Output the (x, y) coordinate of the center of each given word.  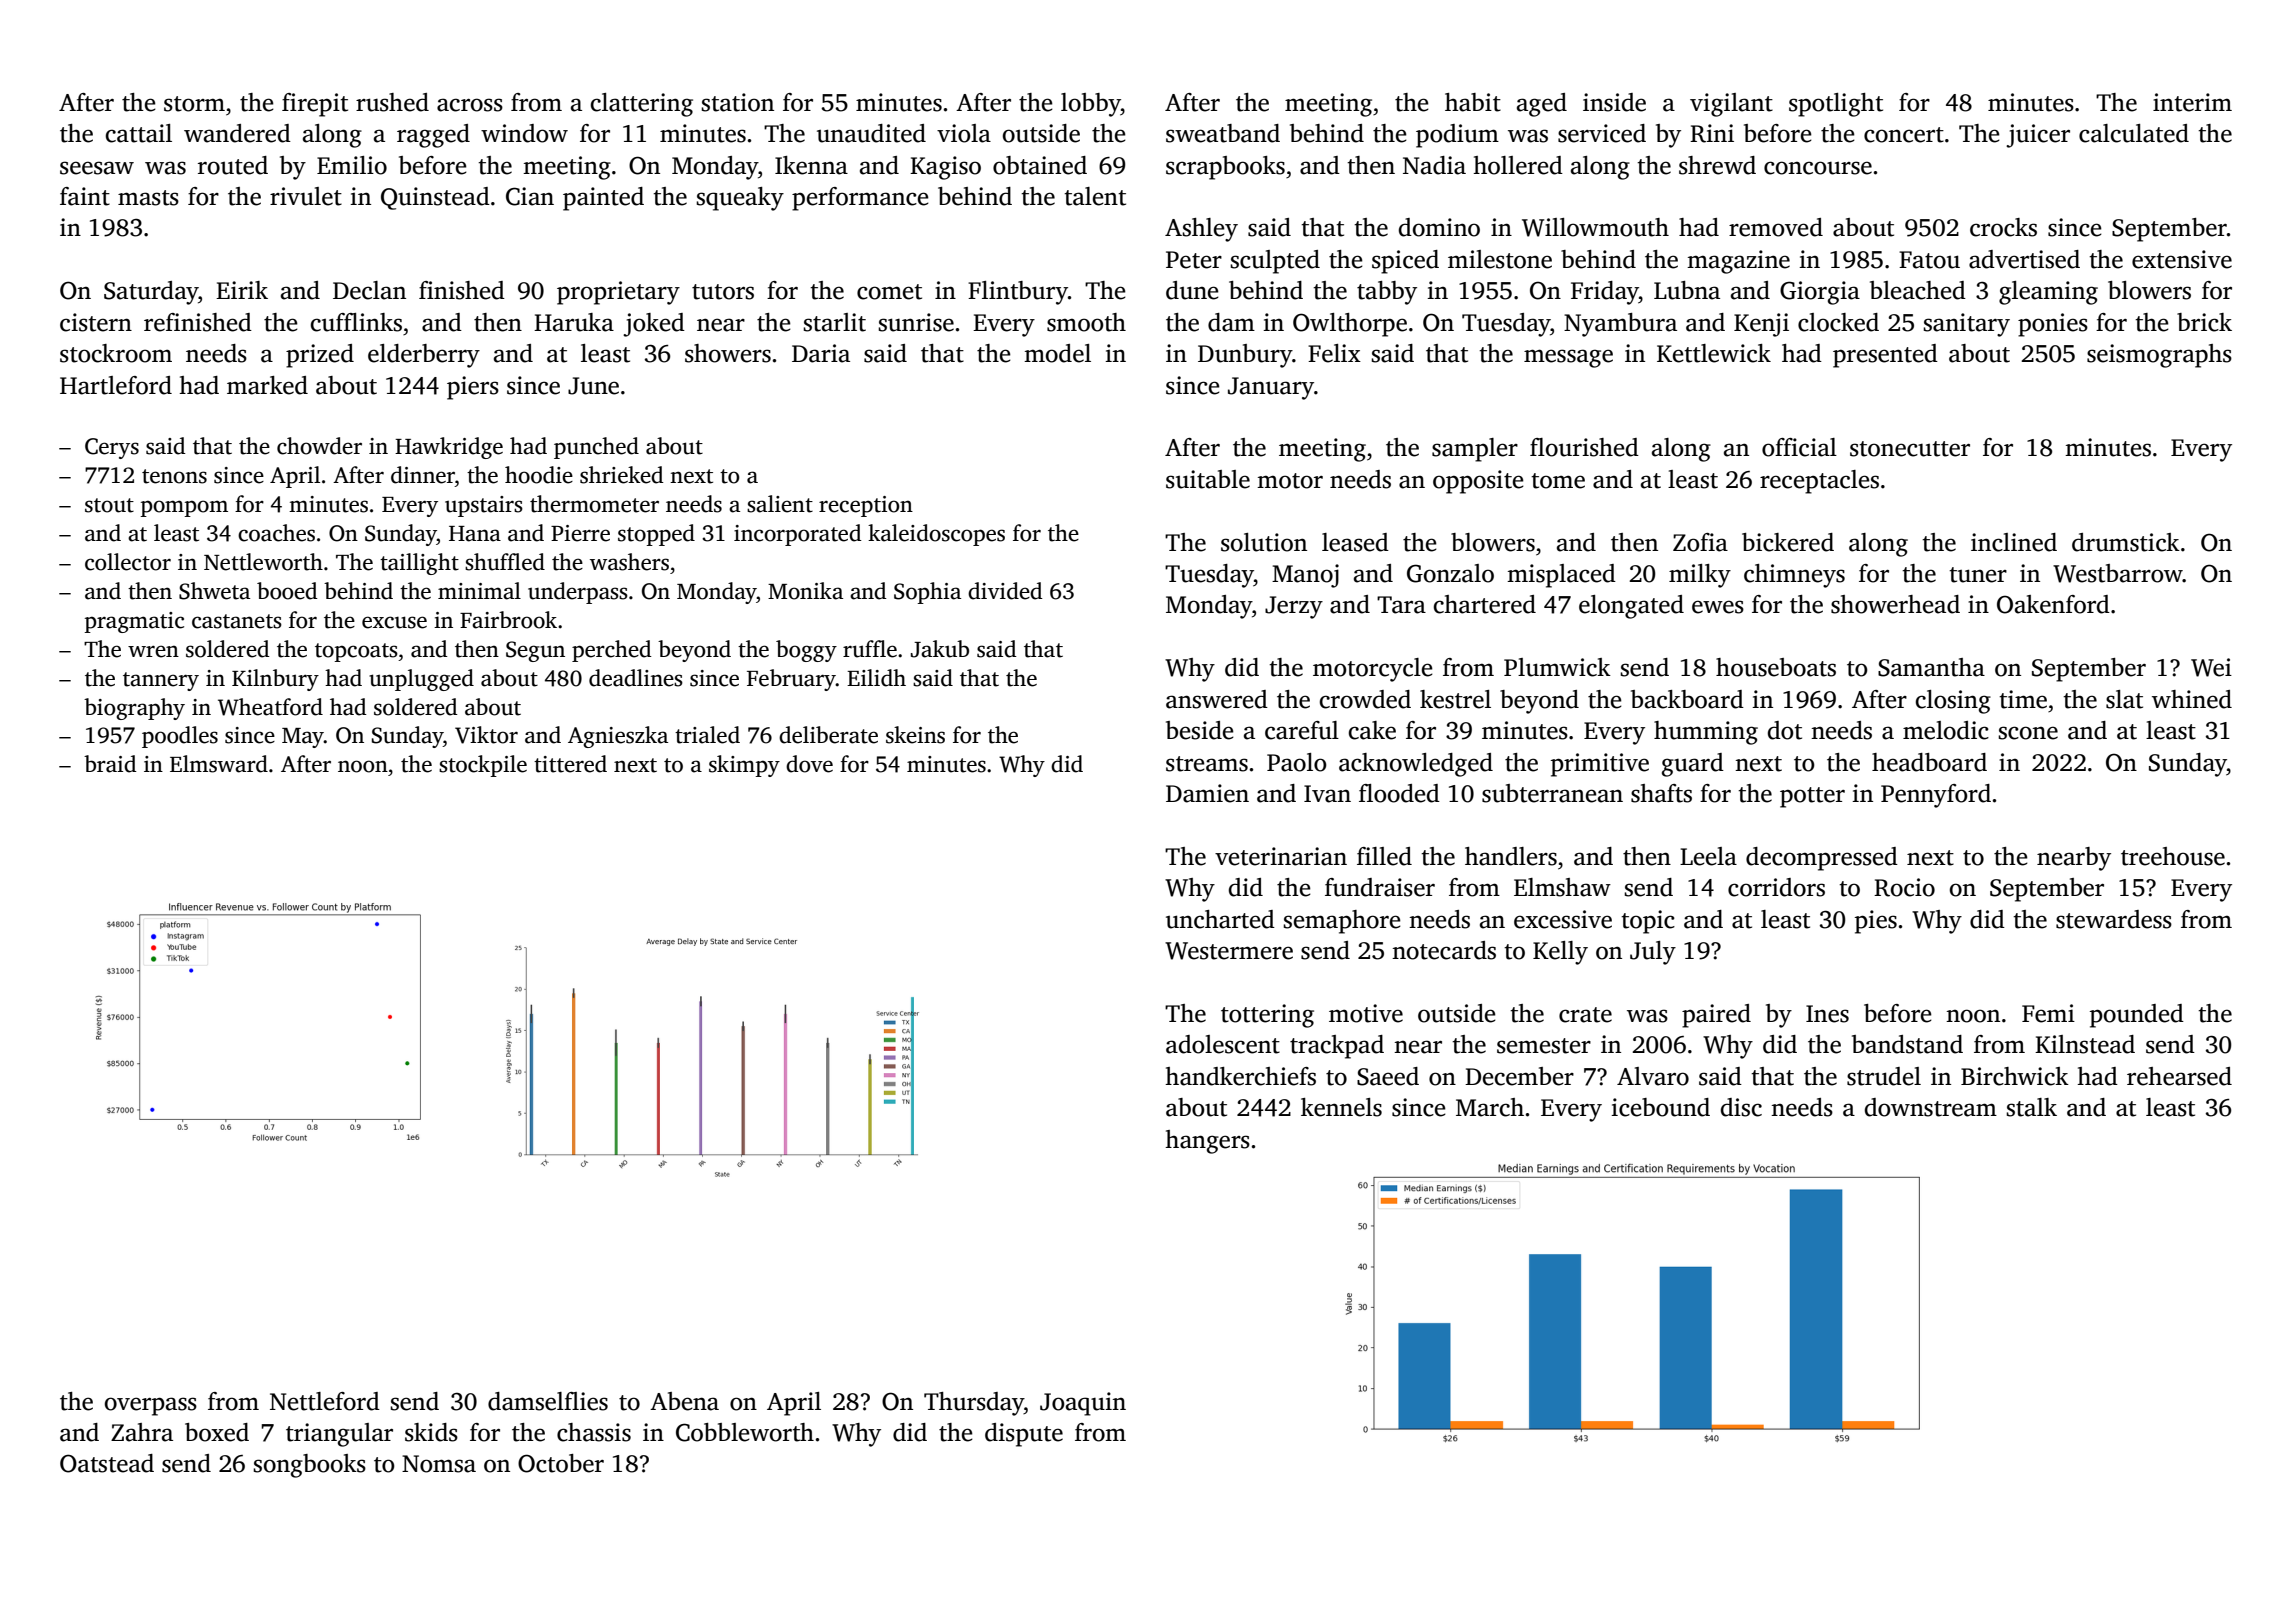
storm (194, 104)
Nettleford (325, 1401)
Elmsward (219, 764)
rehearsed (2179, 1076)
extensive (2182, 259)
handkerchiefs (1240, 1076)
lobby (1091, 105)
